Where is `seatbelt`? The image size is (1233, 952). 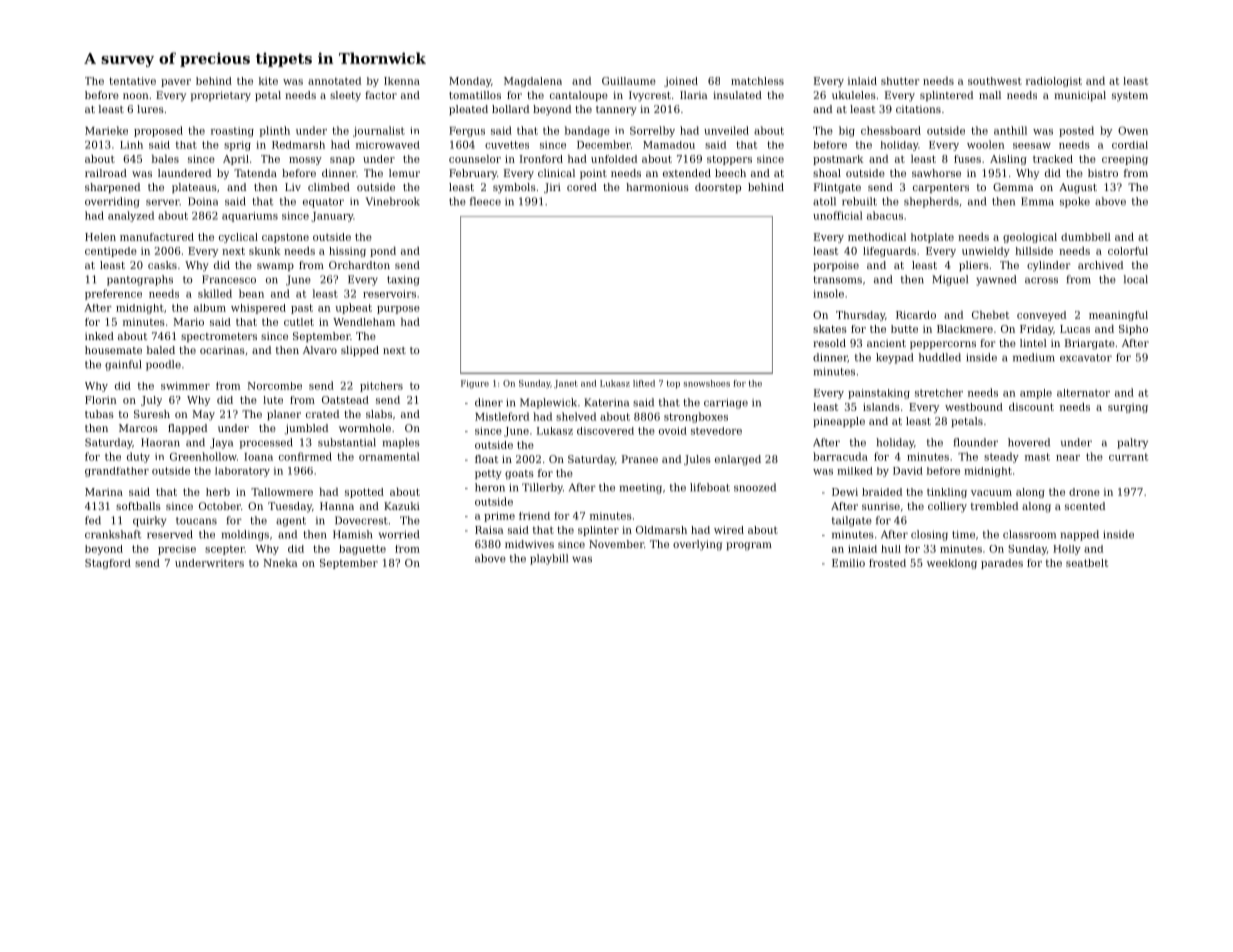
seatbelt is located at coordinates (1087, 563).
